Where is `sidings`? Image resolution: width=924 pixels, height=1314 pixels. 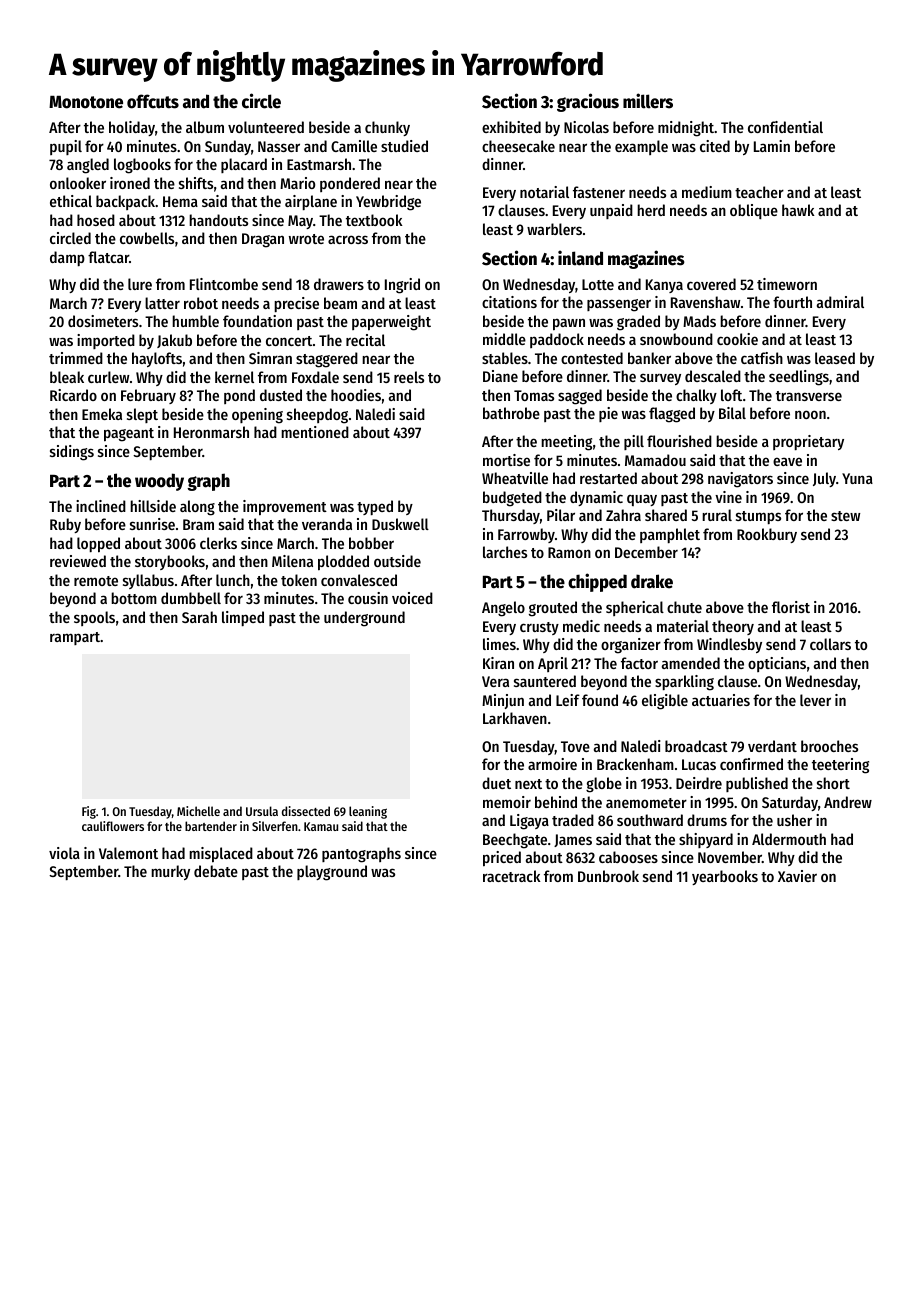 sidings is located at coordinates (72, 453).
